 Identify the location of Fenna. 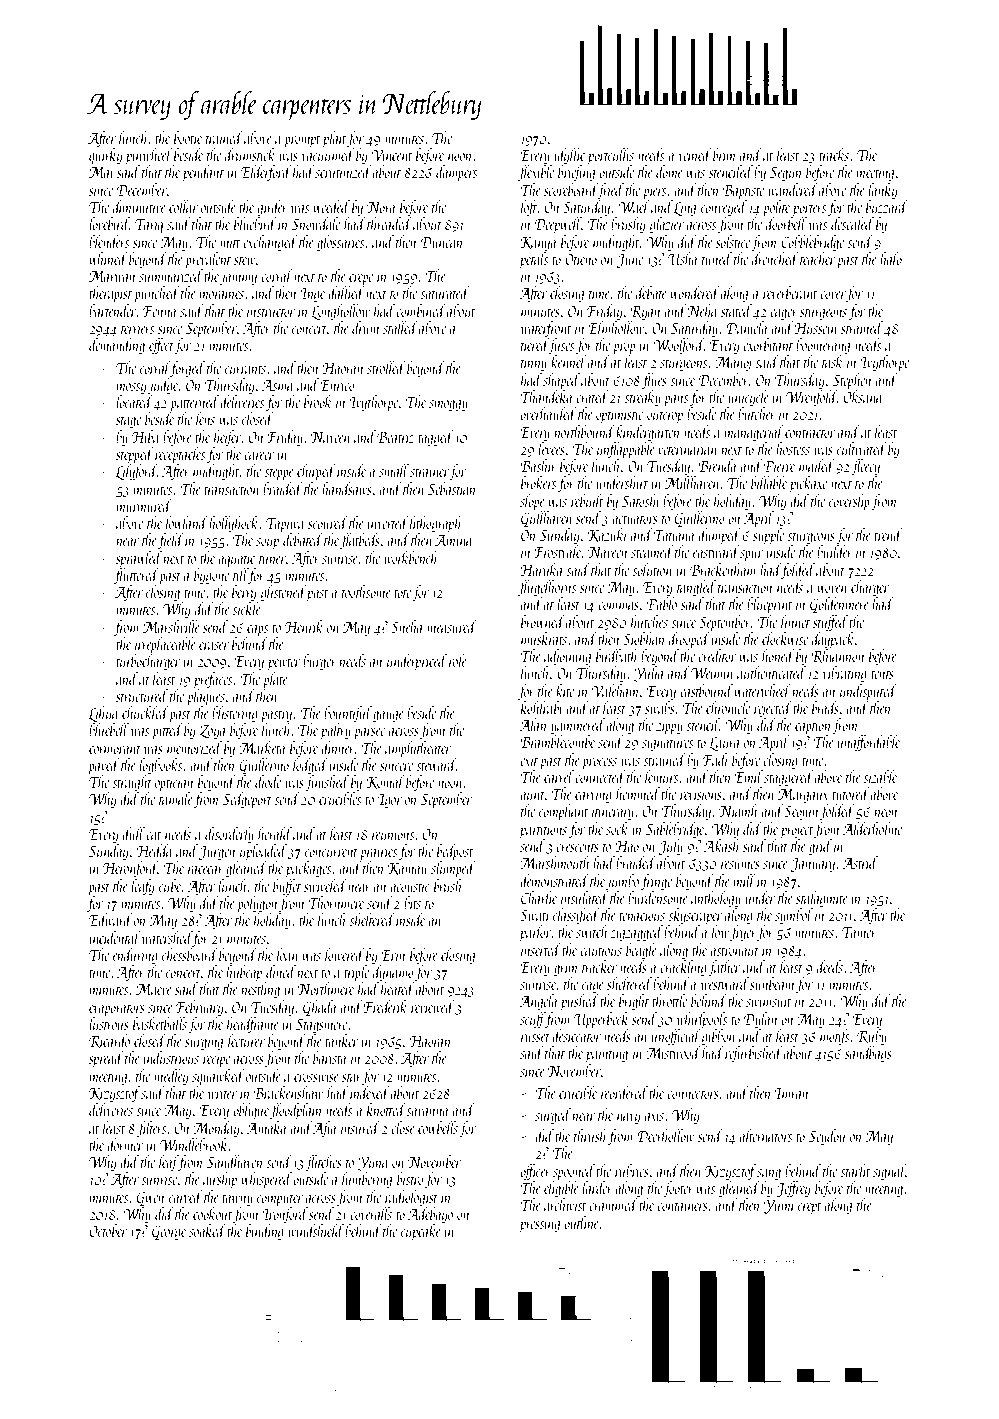
(160, 311).
